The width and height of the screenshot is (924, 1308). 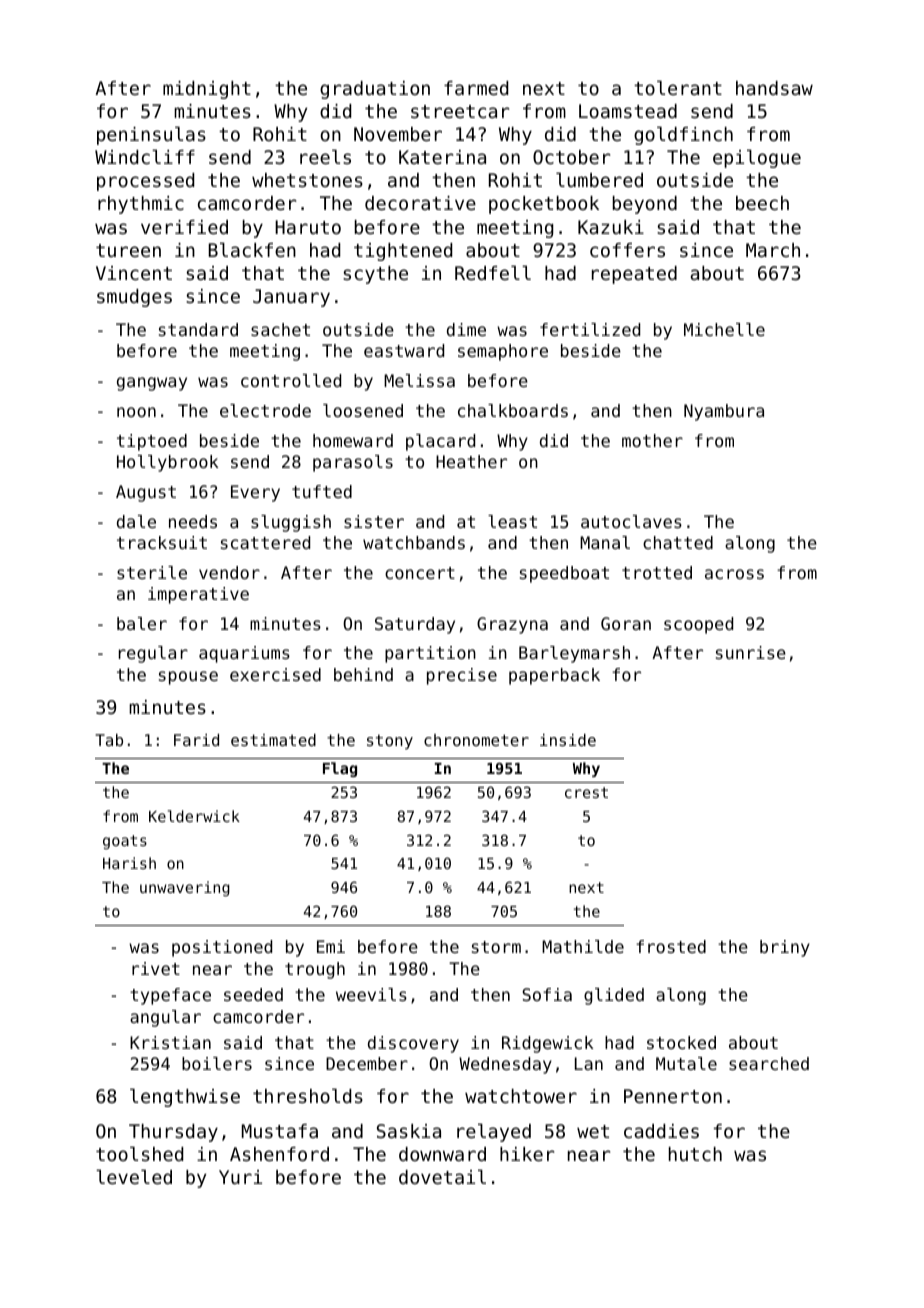 What do you see at coordinates (280, 329) in the screenshot?
I see `sachet` at bounding box center [280, 329].
